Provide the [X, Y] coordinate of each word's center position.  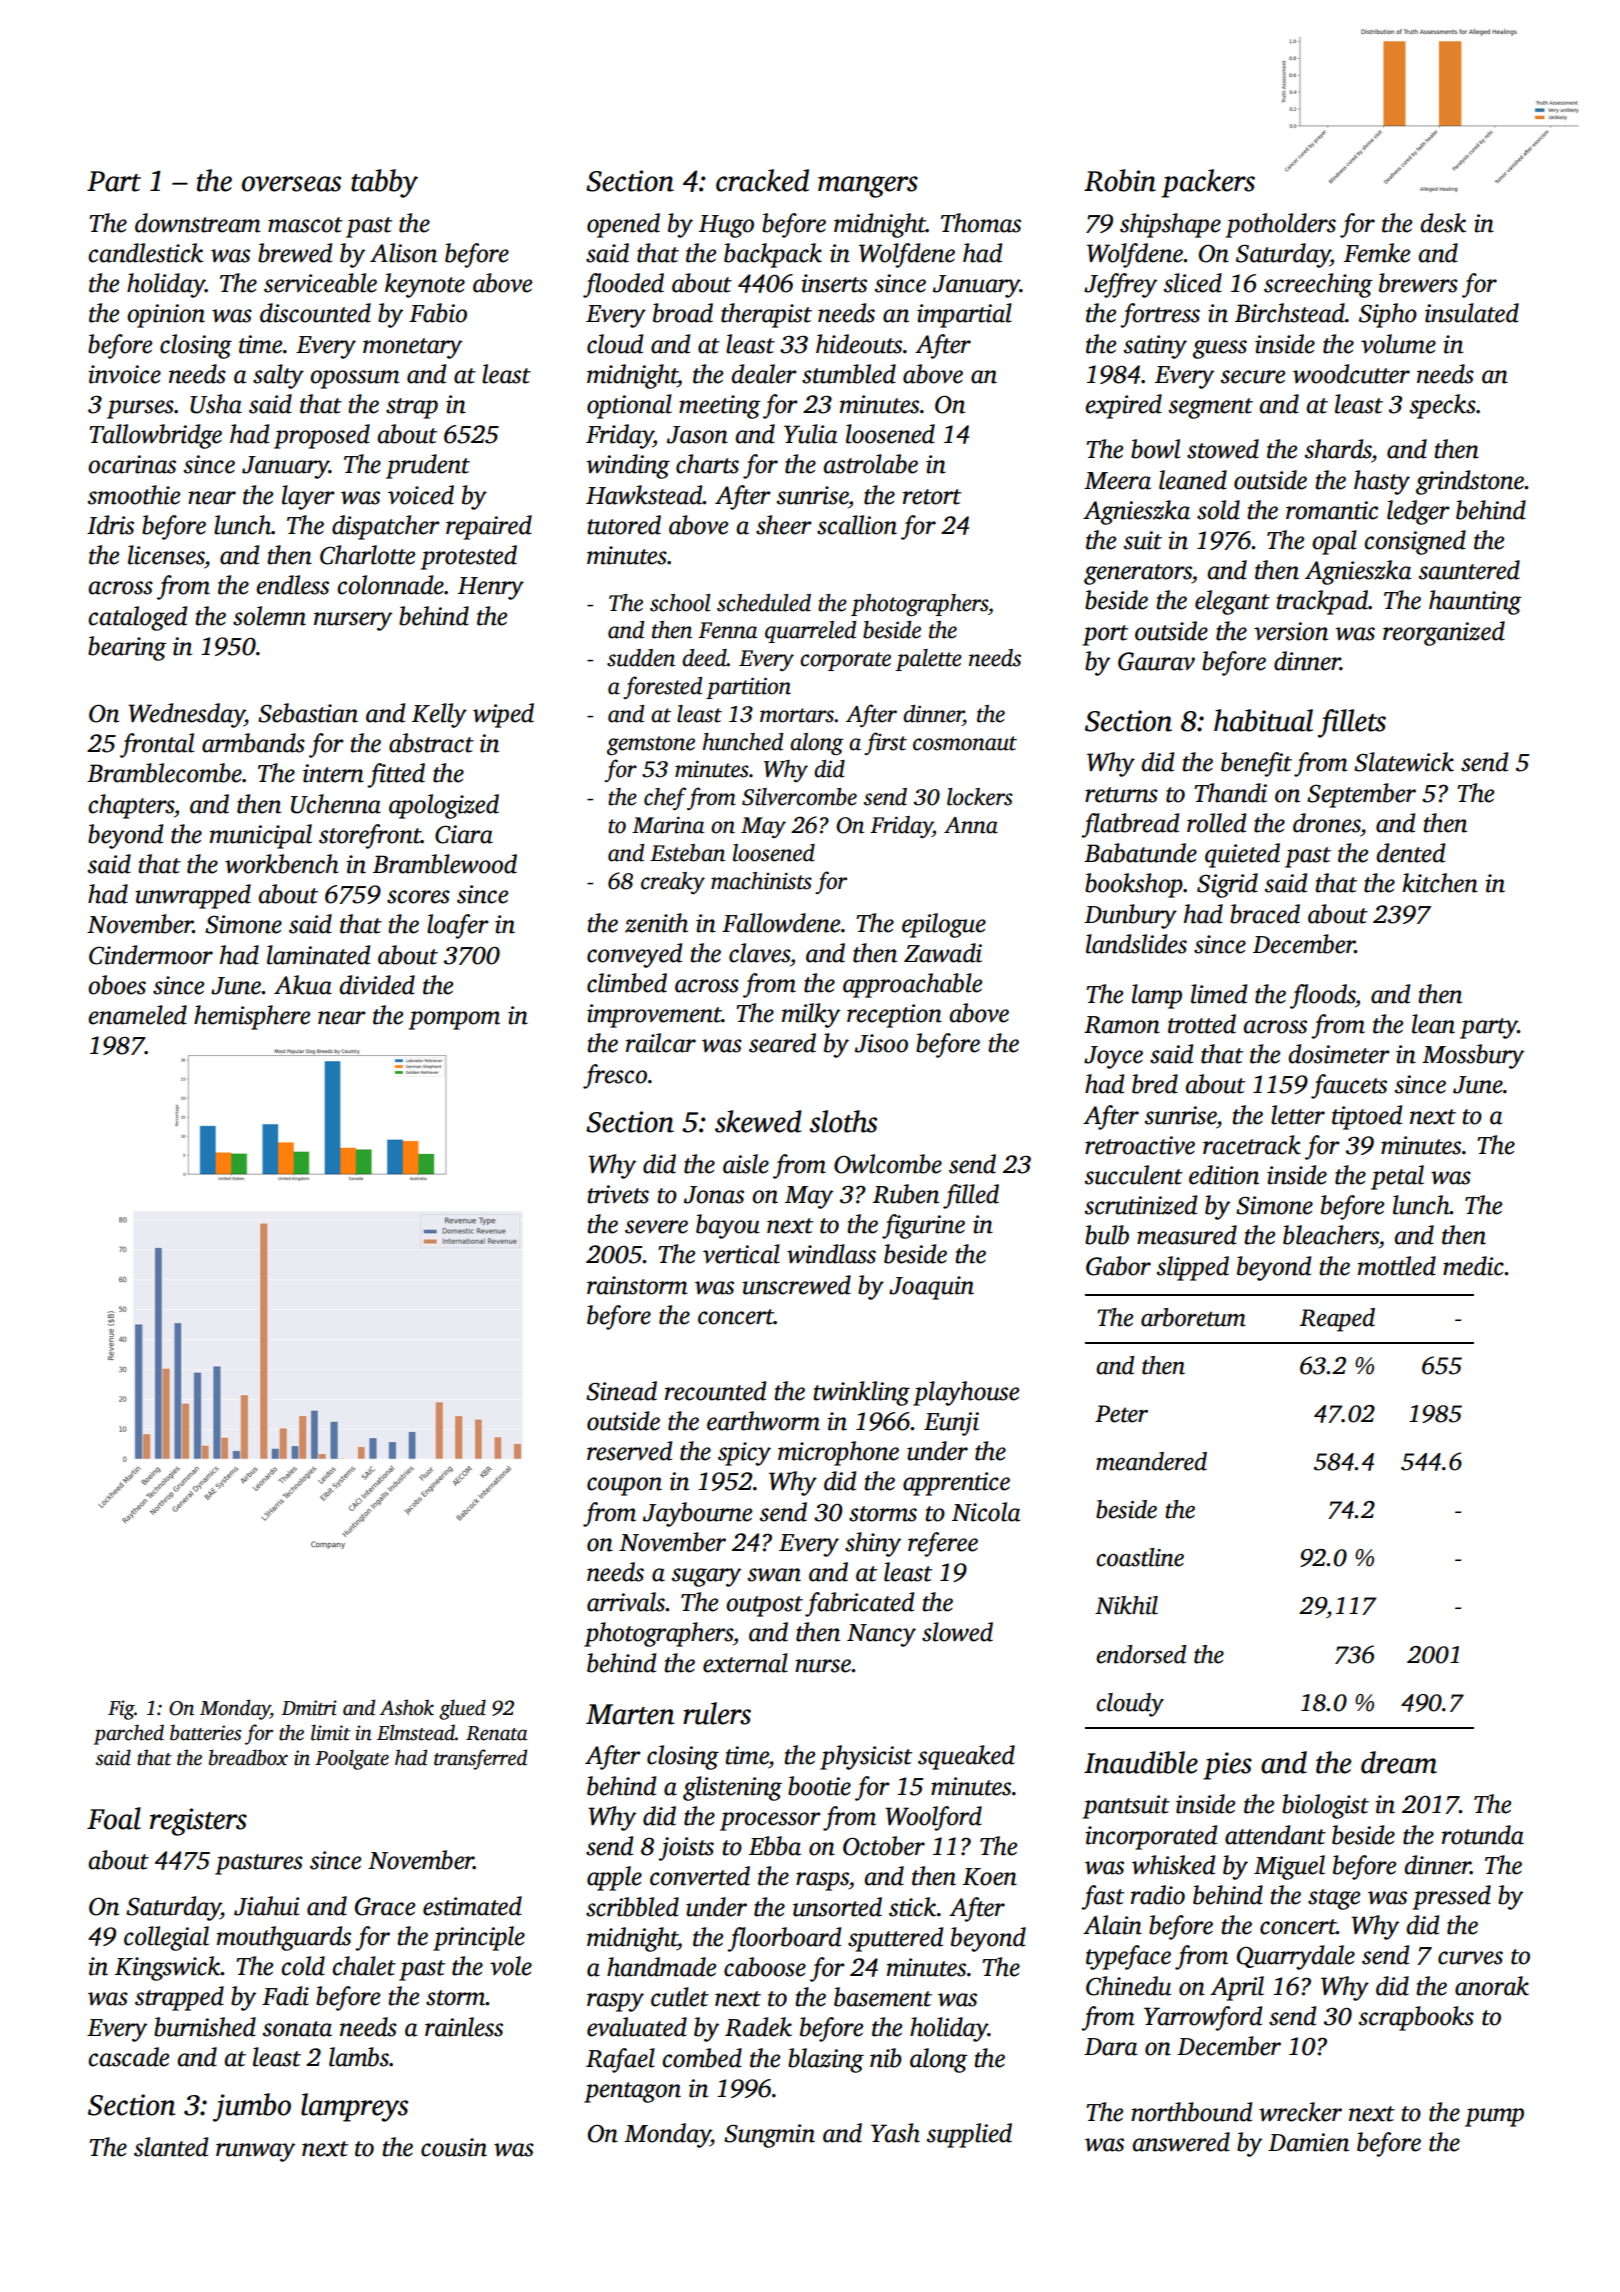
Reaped [1337, 1320]
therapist [766, 315]
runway [255, 2152]
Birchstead [1290, 313]
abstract [431, 743]
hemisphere [252, 1017]
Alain [1112, 1925]
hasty [1382, 482]
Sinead [621, 1391]
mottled [1397, 1266]
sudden [641, 658]
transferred [480, 1759]
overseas [291, 184]
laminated [318, 955]
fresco [615, 1076]
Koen [990, 1877]
